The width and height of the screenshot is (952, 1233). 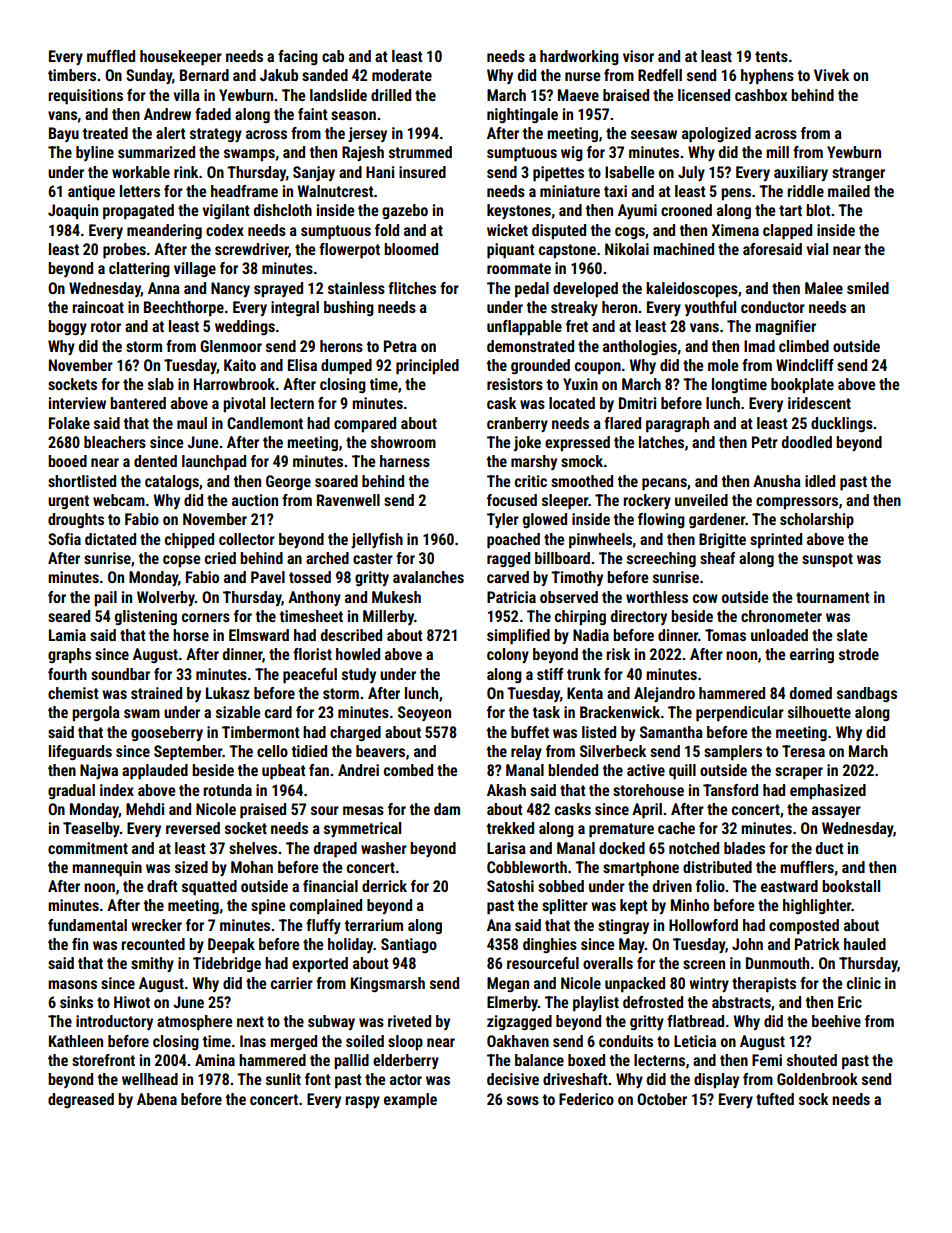 I want to click on assayer, so click(x=836, y=812).
